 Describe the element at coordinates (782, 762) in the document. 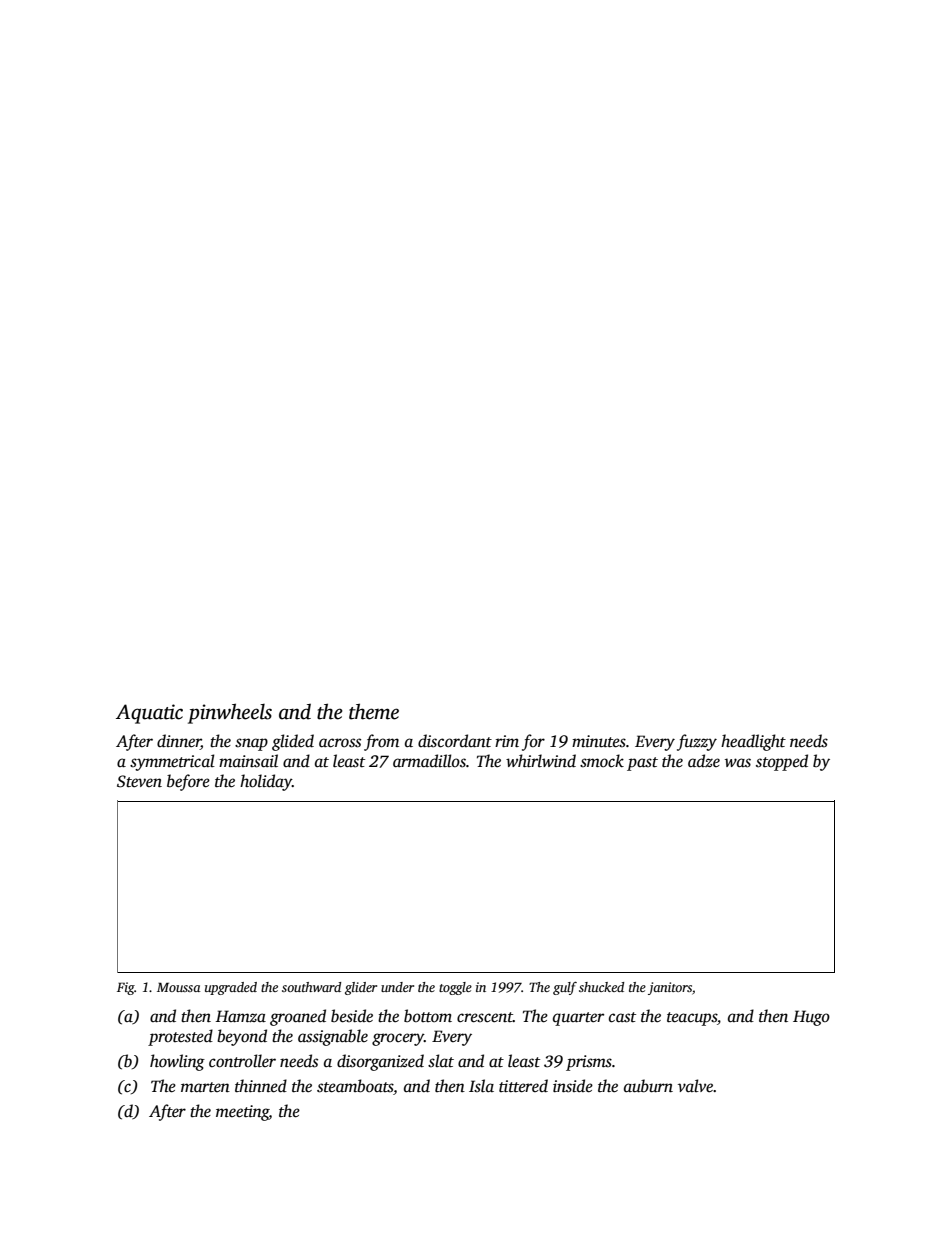

I see `stopped` at that location.
